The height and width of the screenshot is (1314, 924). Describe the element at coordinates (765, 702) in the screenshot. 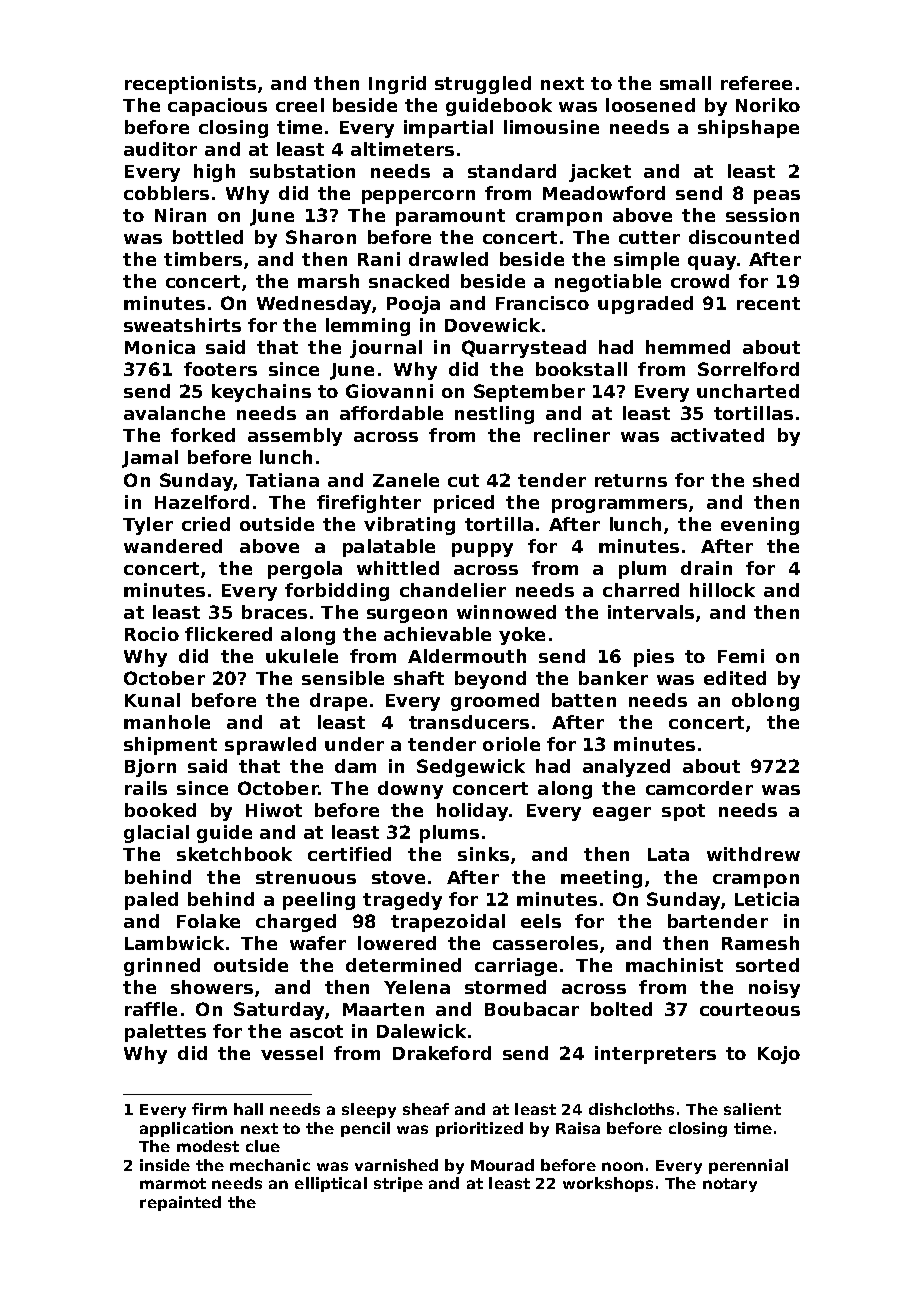

I see `oblong` at that location.
